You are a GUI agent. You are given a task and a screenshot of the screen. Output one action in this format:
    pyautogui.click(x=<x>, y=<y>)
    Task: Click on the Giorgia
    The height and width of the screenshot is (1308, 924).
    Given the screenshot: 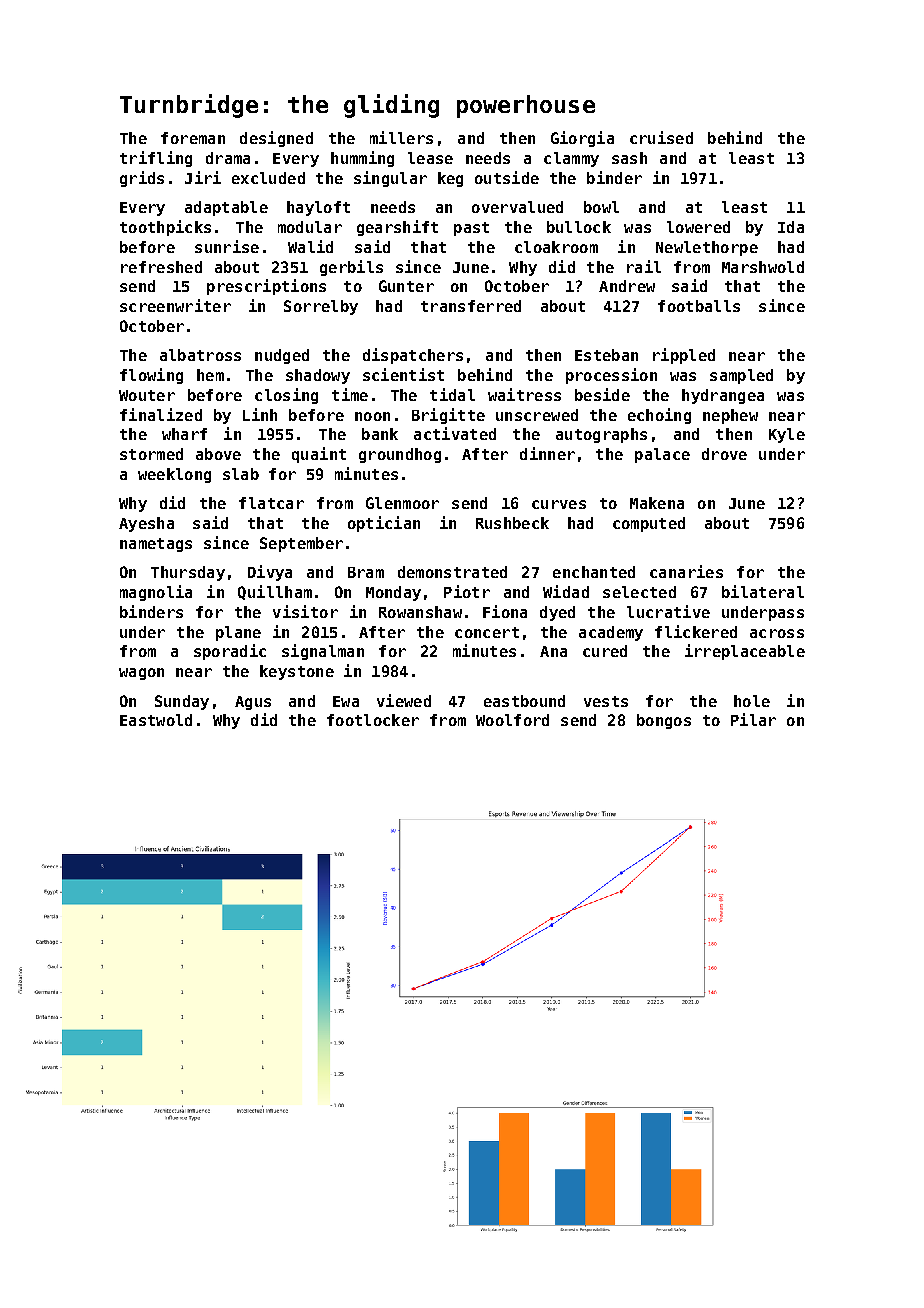 What is the action you would take?
    pyautogui.click(x=582, y=139)
